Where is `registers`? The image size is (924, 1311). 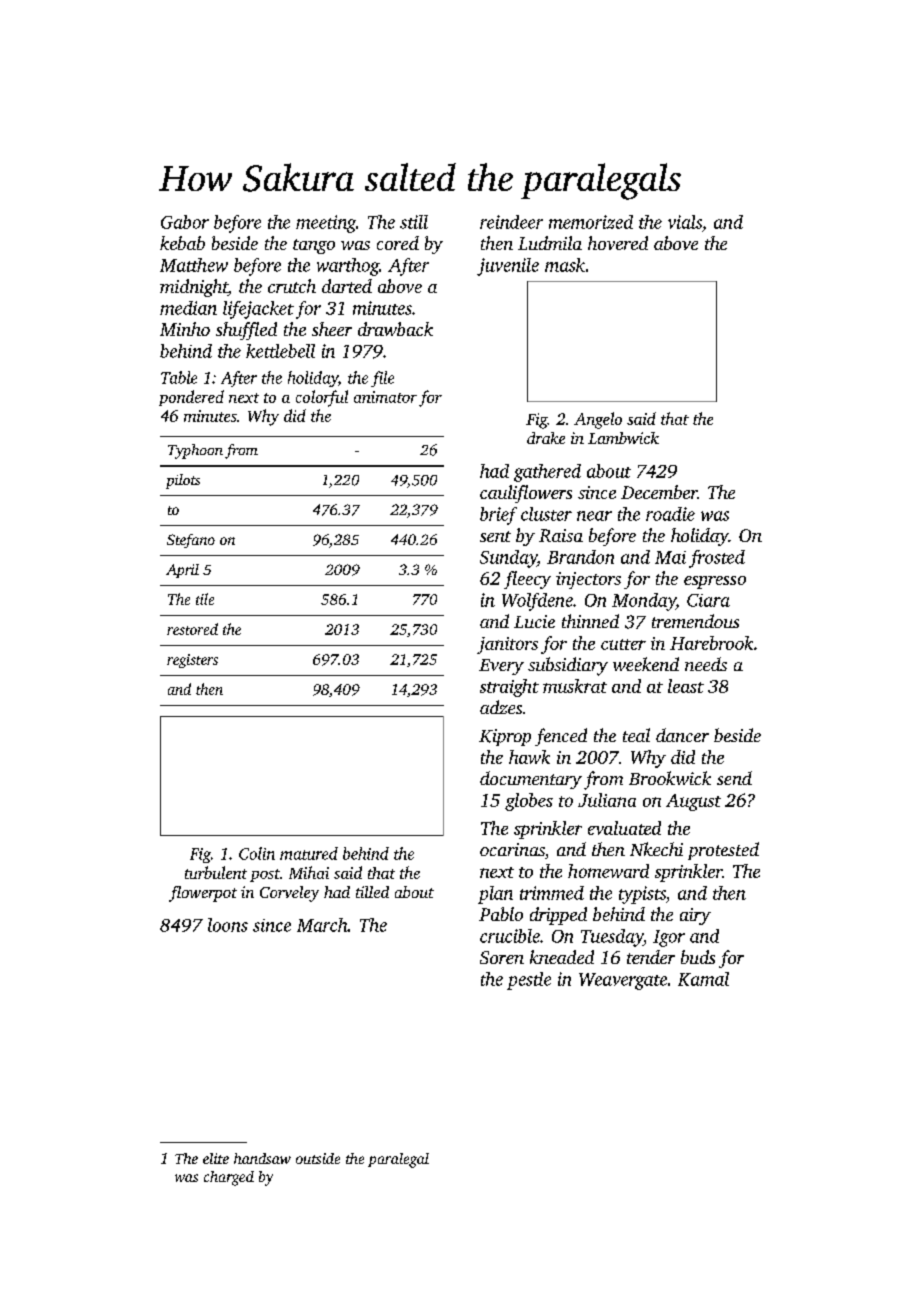
registers is located at coordinates (192, 661).
